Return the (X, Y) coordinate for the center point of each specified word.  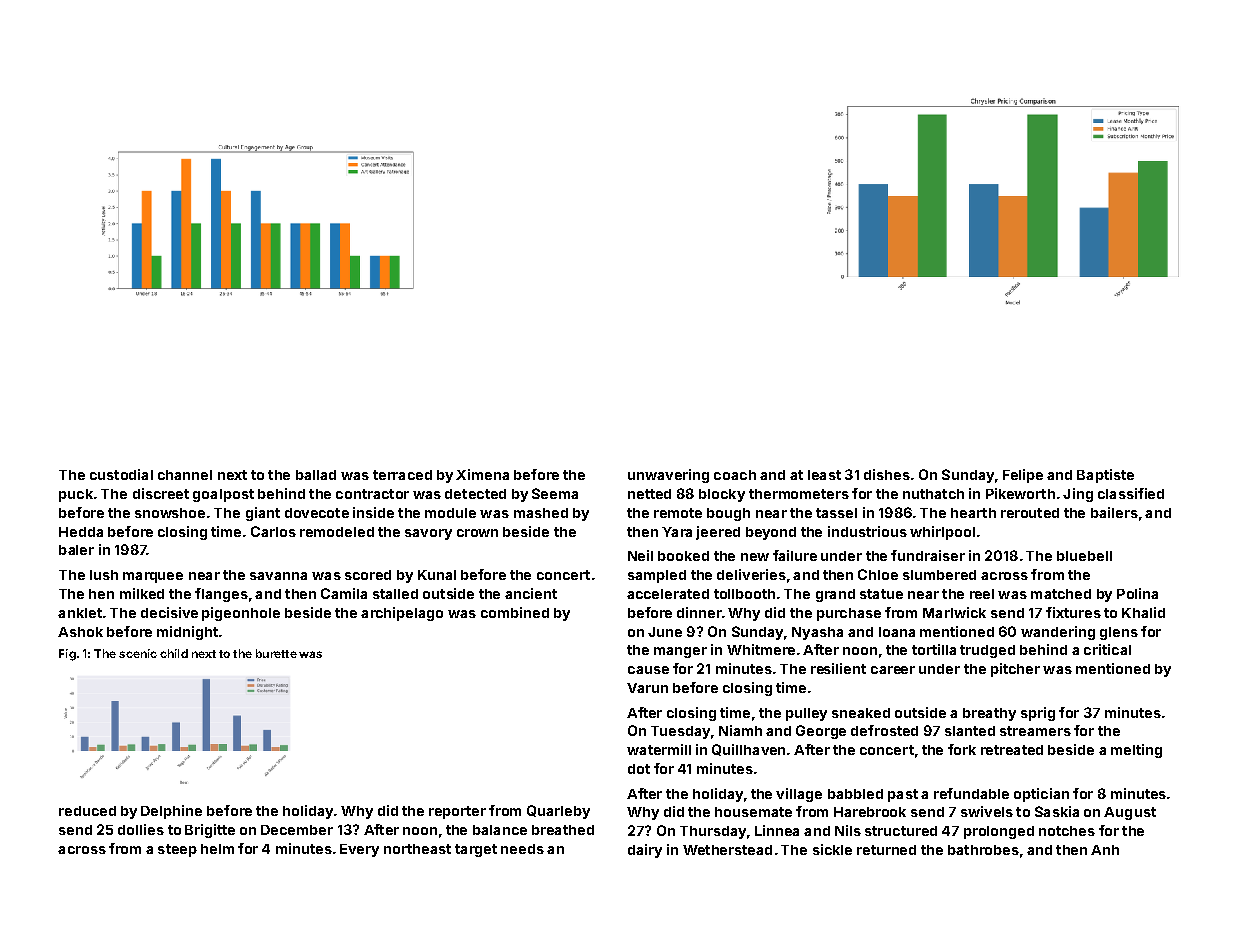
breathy (989, 714)
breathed (563, 830)
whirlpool (942, 533)
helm (217, 849)
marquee (153, 577)
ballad (316, 475)
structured (901, 831)
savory (428, 534)
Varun (647, 688)
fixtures (1073, 612)
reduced (87, 811)
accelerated (668, 594)
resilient (838, 668)
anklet (80, 613)
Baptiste (1105, 476)
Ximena (482, 474)
